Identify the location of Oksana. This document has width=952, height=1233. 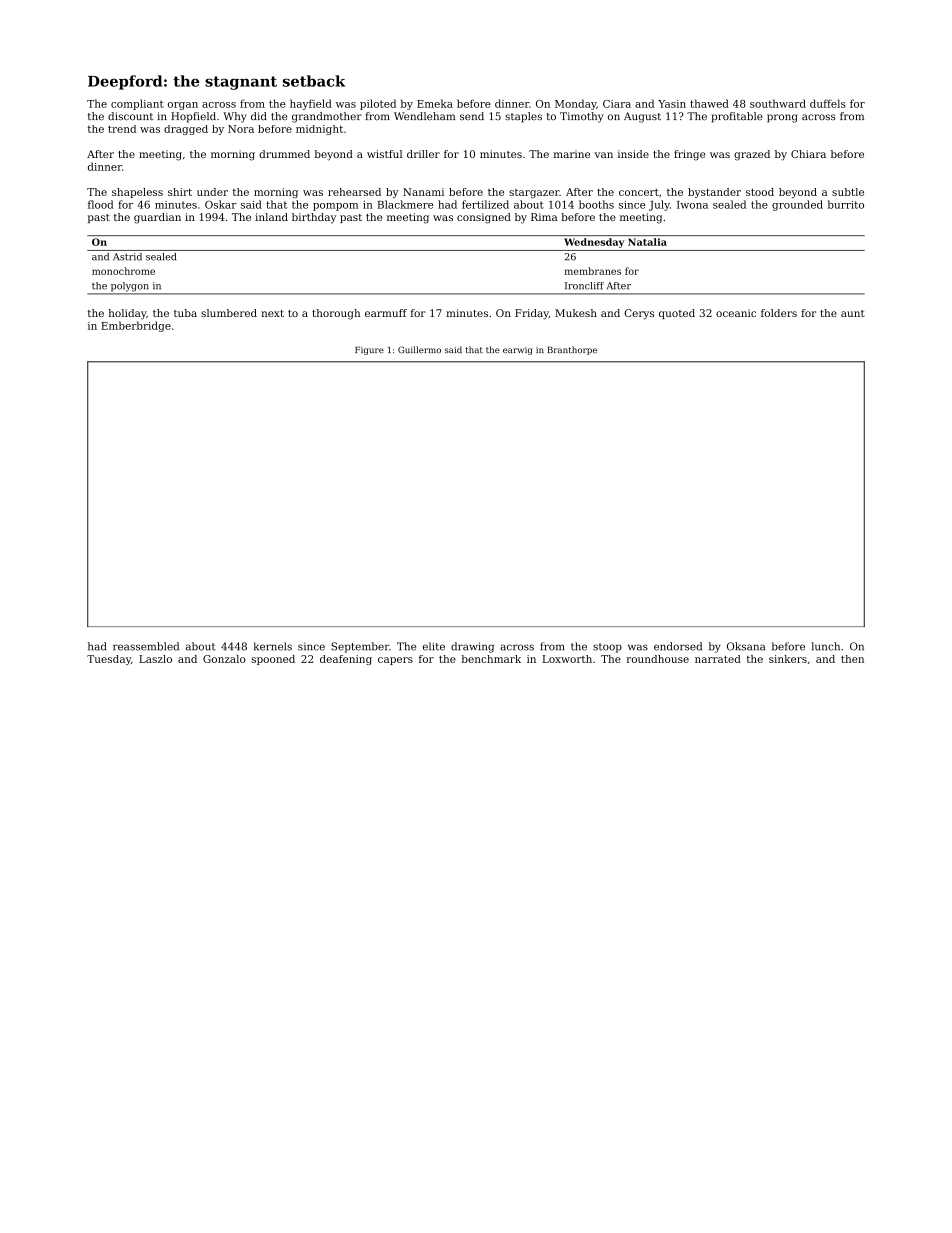
(746, 646).
